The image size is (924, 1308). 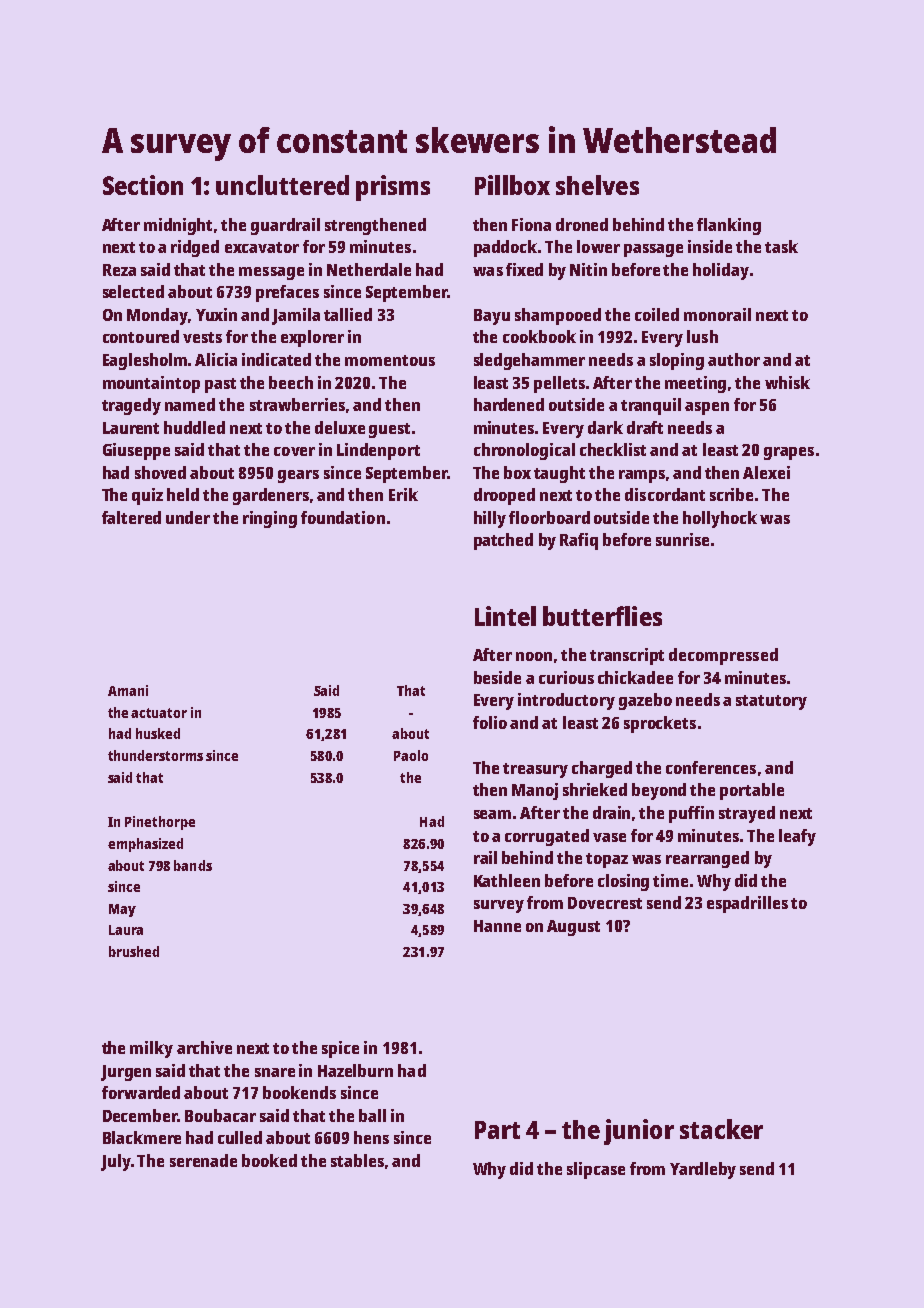 I want to click on Section, so click(x=143, y=185).
